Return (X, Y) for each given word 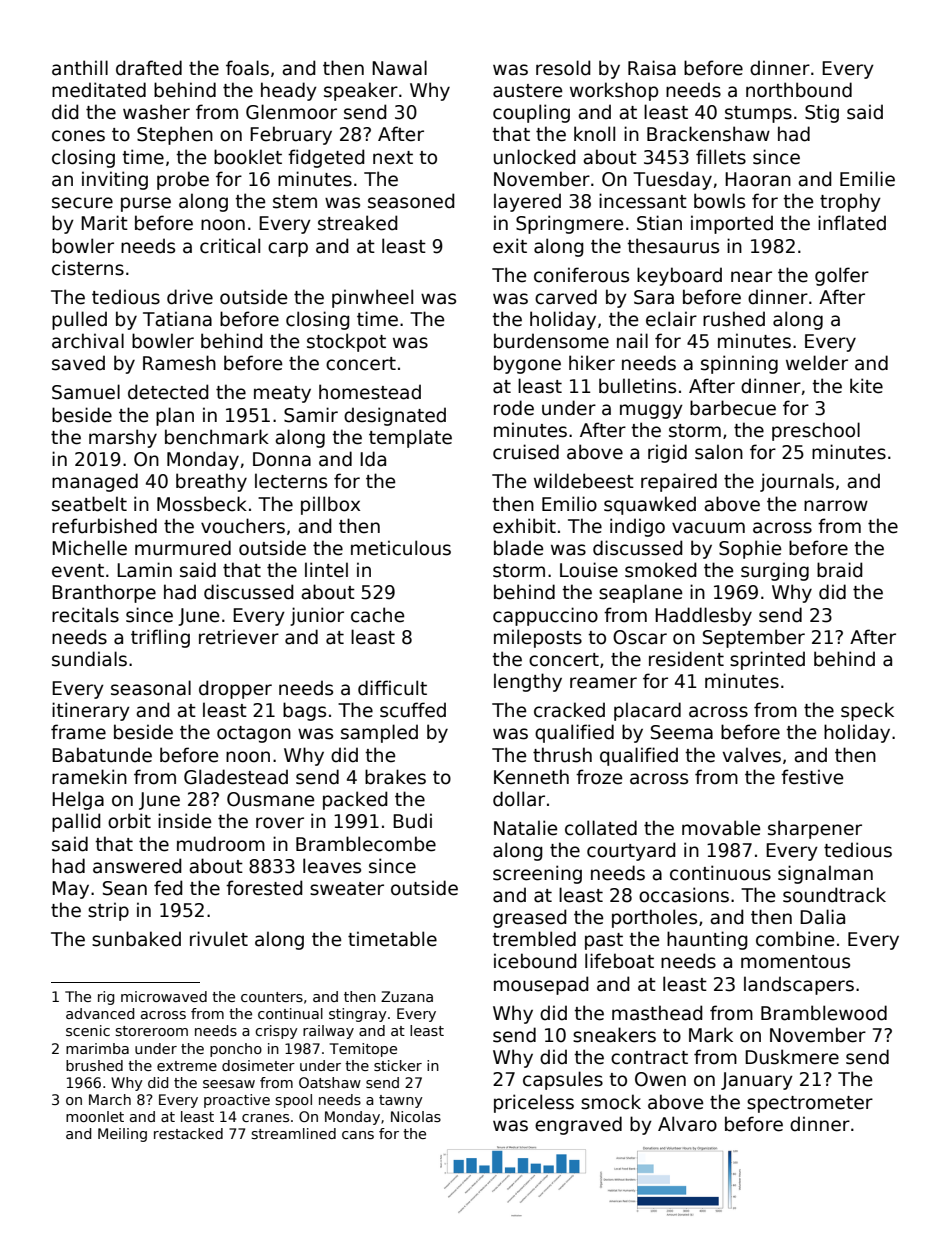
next (393, 158)
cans (358, 1135)
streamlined (293, 1133)
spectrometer (810, 1104)
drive (190, 297)
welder (817, 363)
